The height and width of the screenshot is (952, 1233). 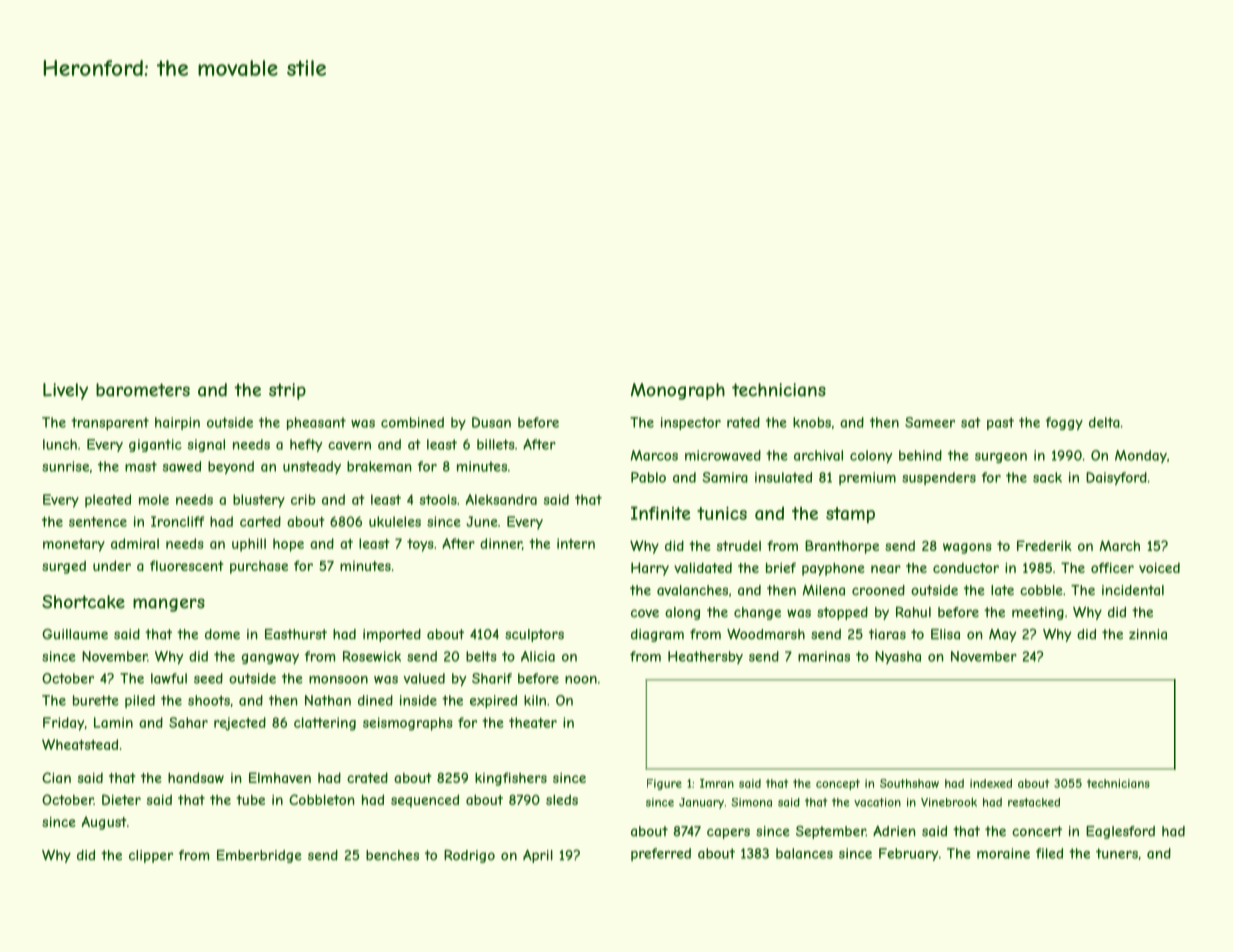 What do you see at coordinates (83, 602) in the screenshot?
I see `Shortcake` at bounding box center [83, 602].
